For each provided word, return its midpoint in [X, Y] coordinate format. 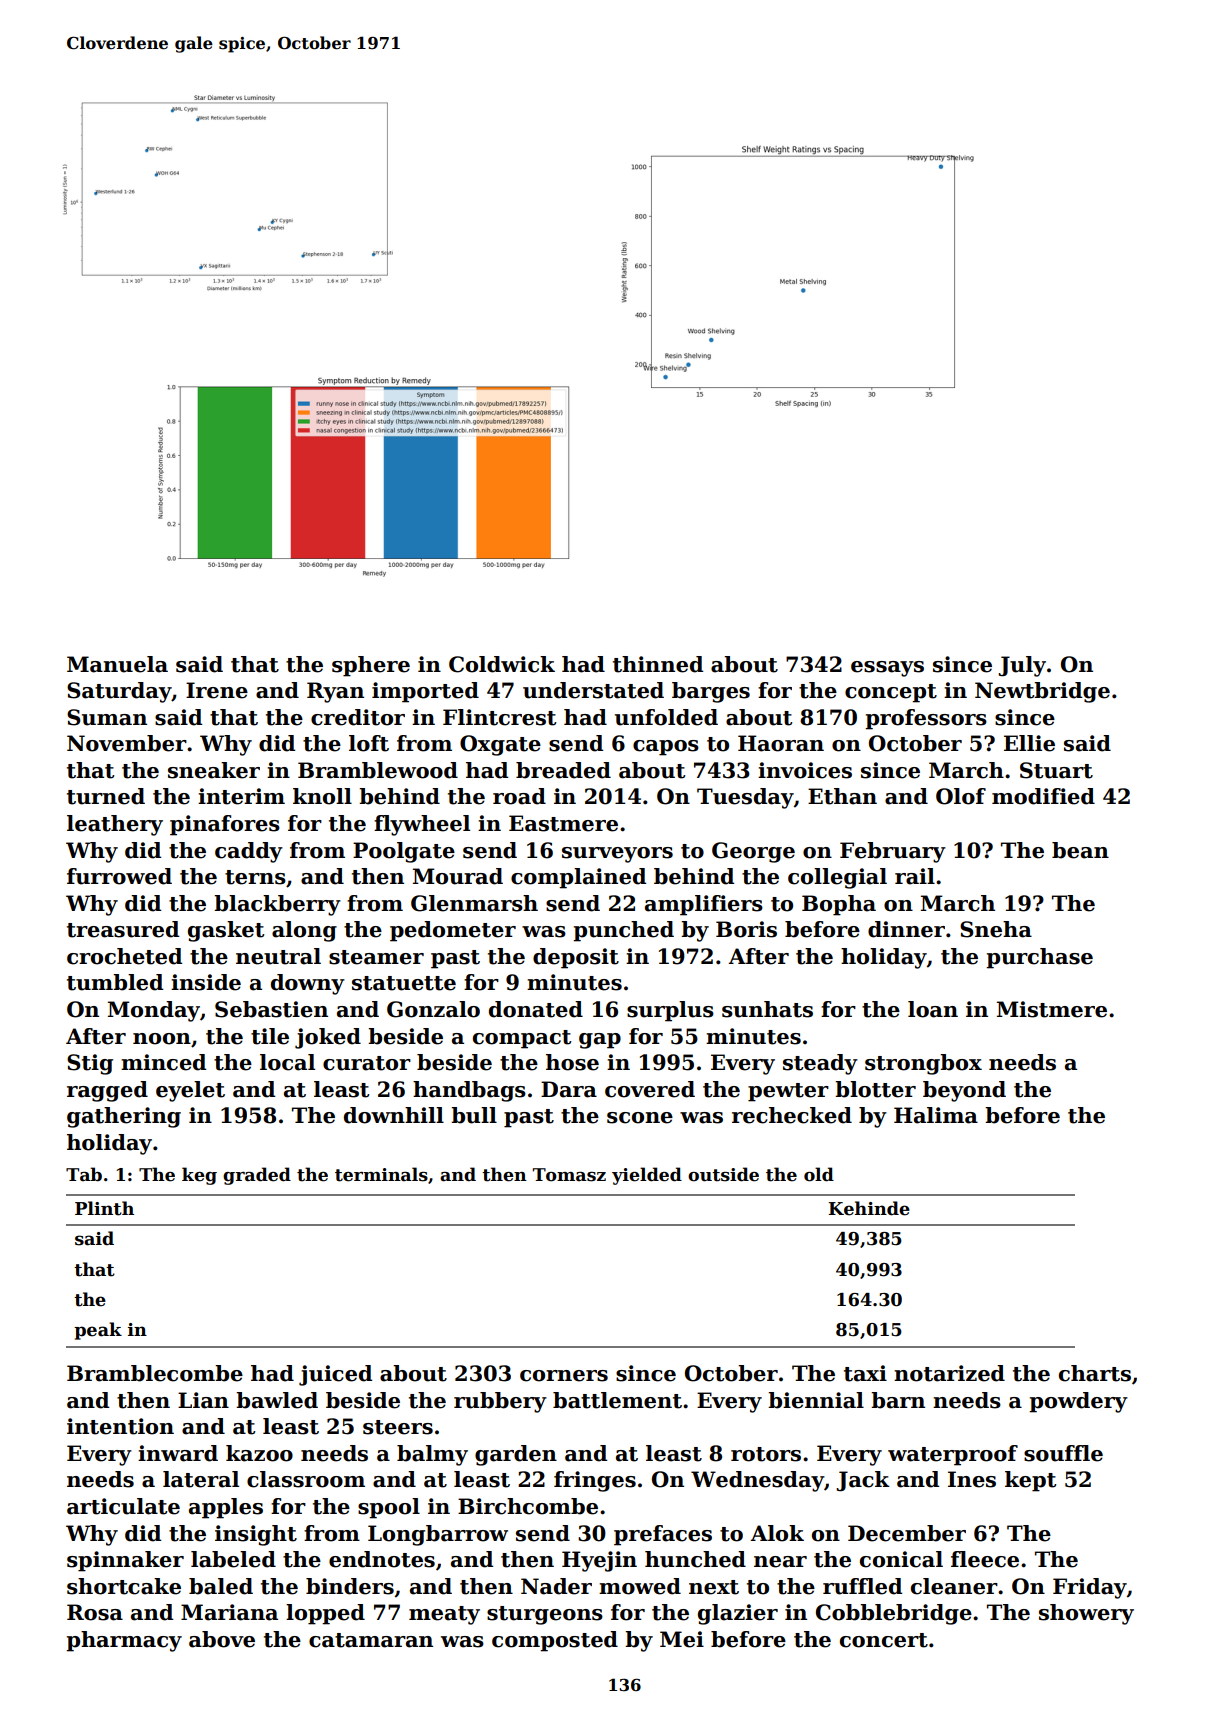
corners [564, 1376]
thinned [658, 664]
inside [206, 982]
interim [241, 796]
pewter [788, 1092]
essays [887, 669]
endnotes [382, 1559]
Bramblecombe [155, 1373]
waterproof [953, 1455]
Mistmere [1052, 1009]
